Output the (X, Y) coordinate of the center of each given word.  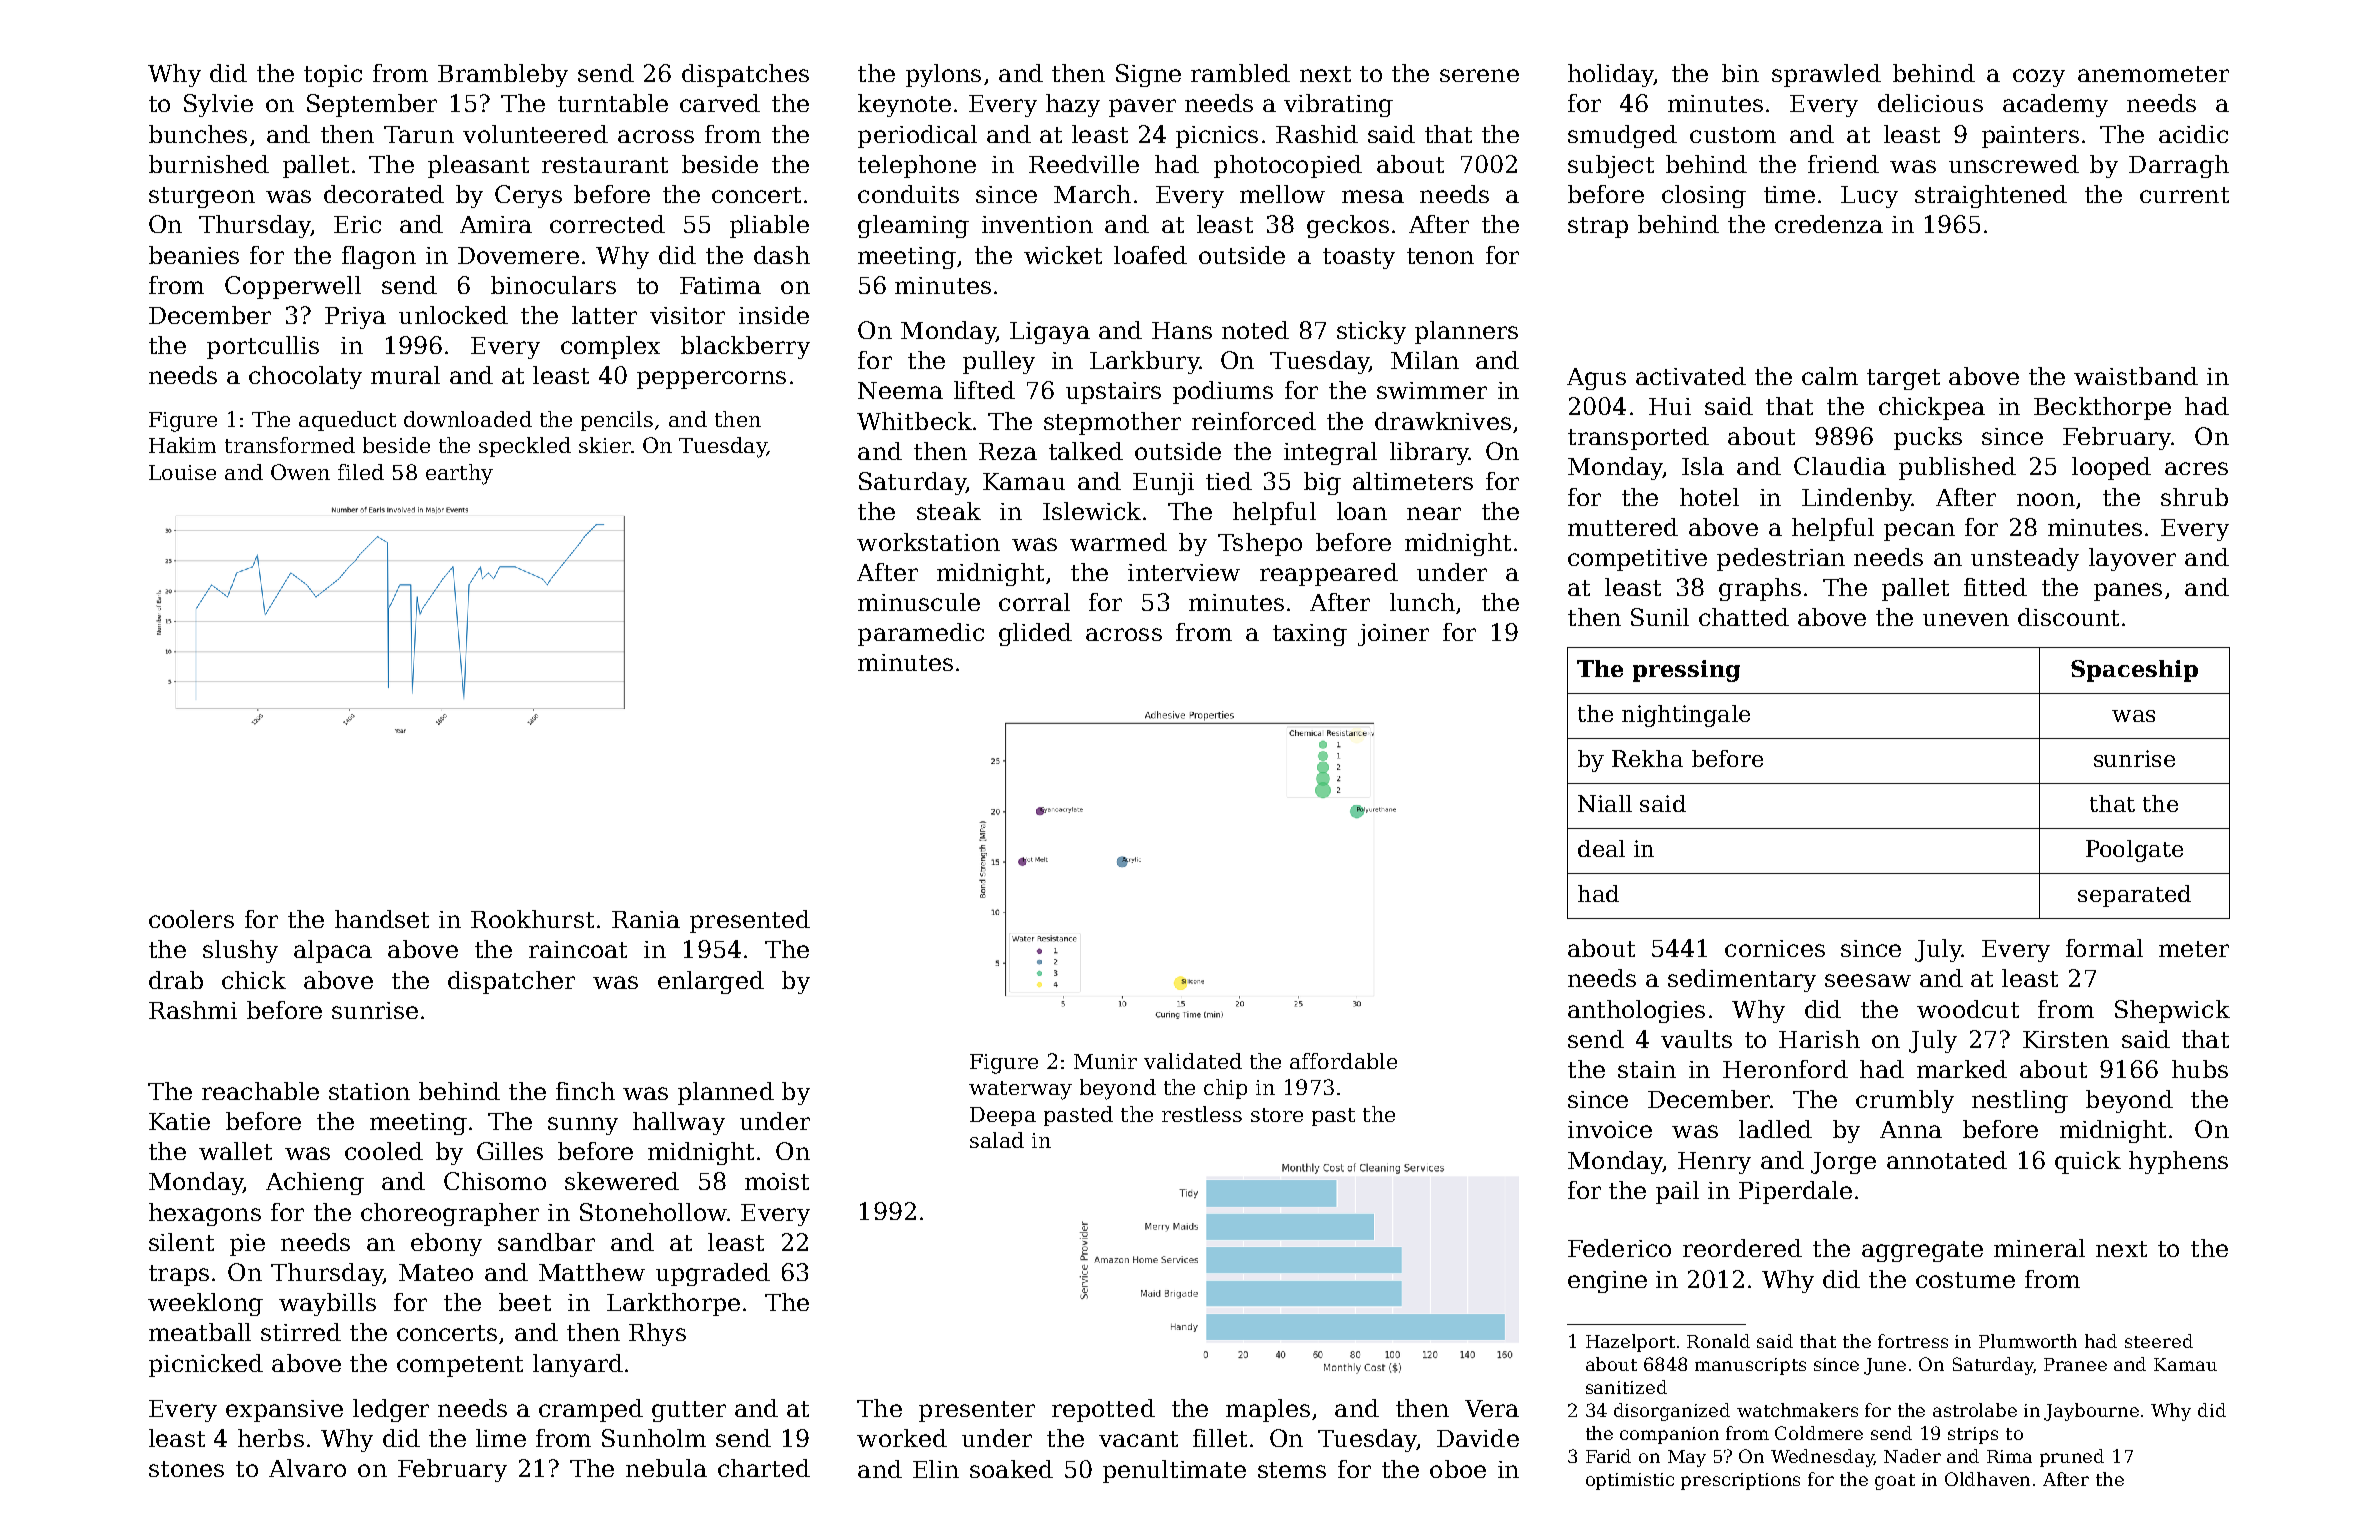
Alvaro (307, 1468)
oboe (1458, 1469)
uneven (1966, 619)
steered (2159, 1341)
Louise (182, 472)
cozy (2039, 78)
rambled (1240, 73)
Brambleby (503, 75)
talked (1086, 451)
